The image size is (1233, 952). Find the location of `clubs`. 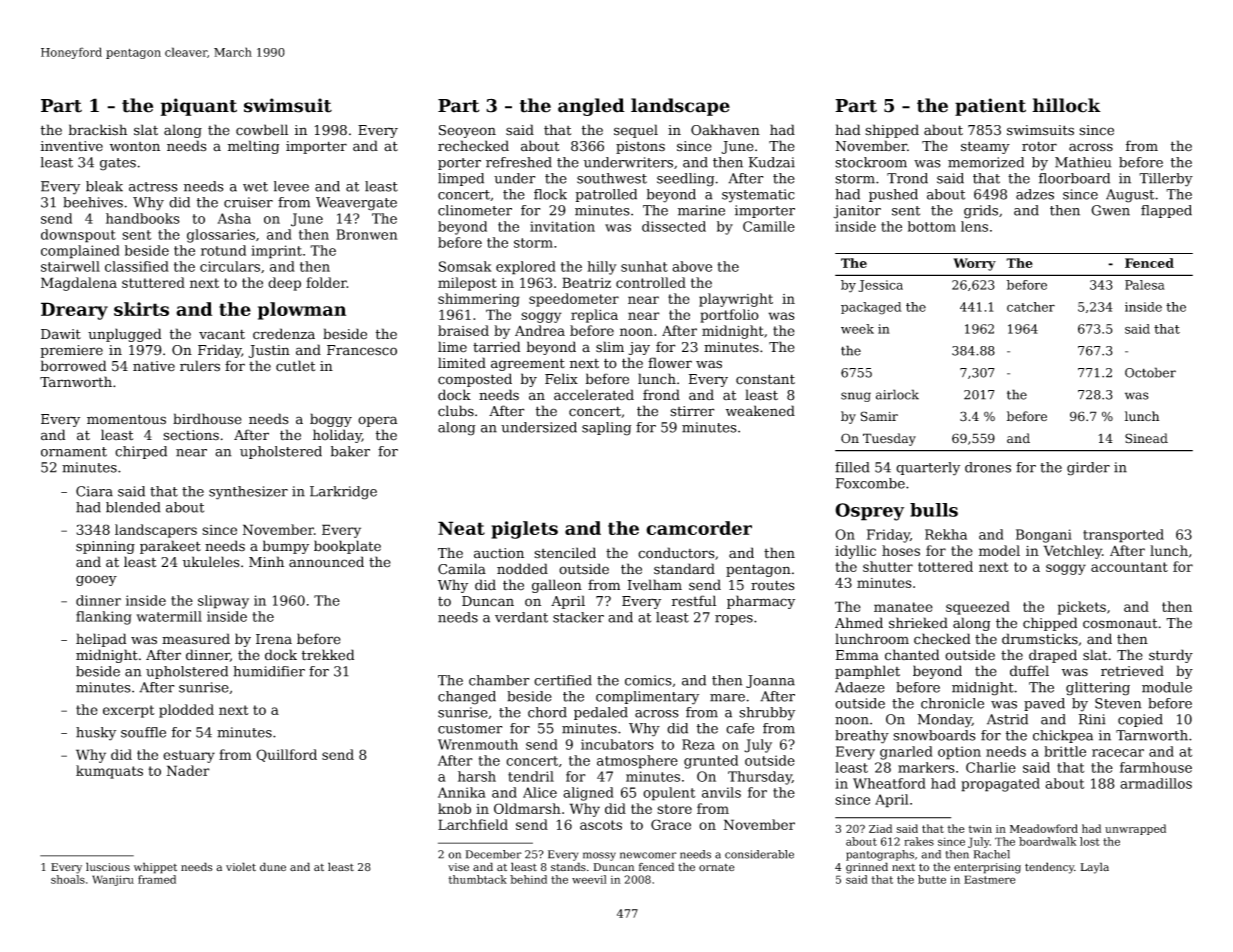

clubs is located at coordinates (456, 411).
